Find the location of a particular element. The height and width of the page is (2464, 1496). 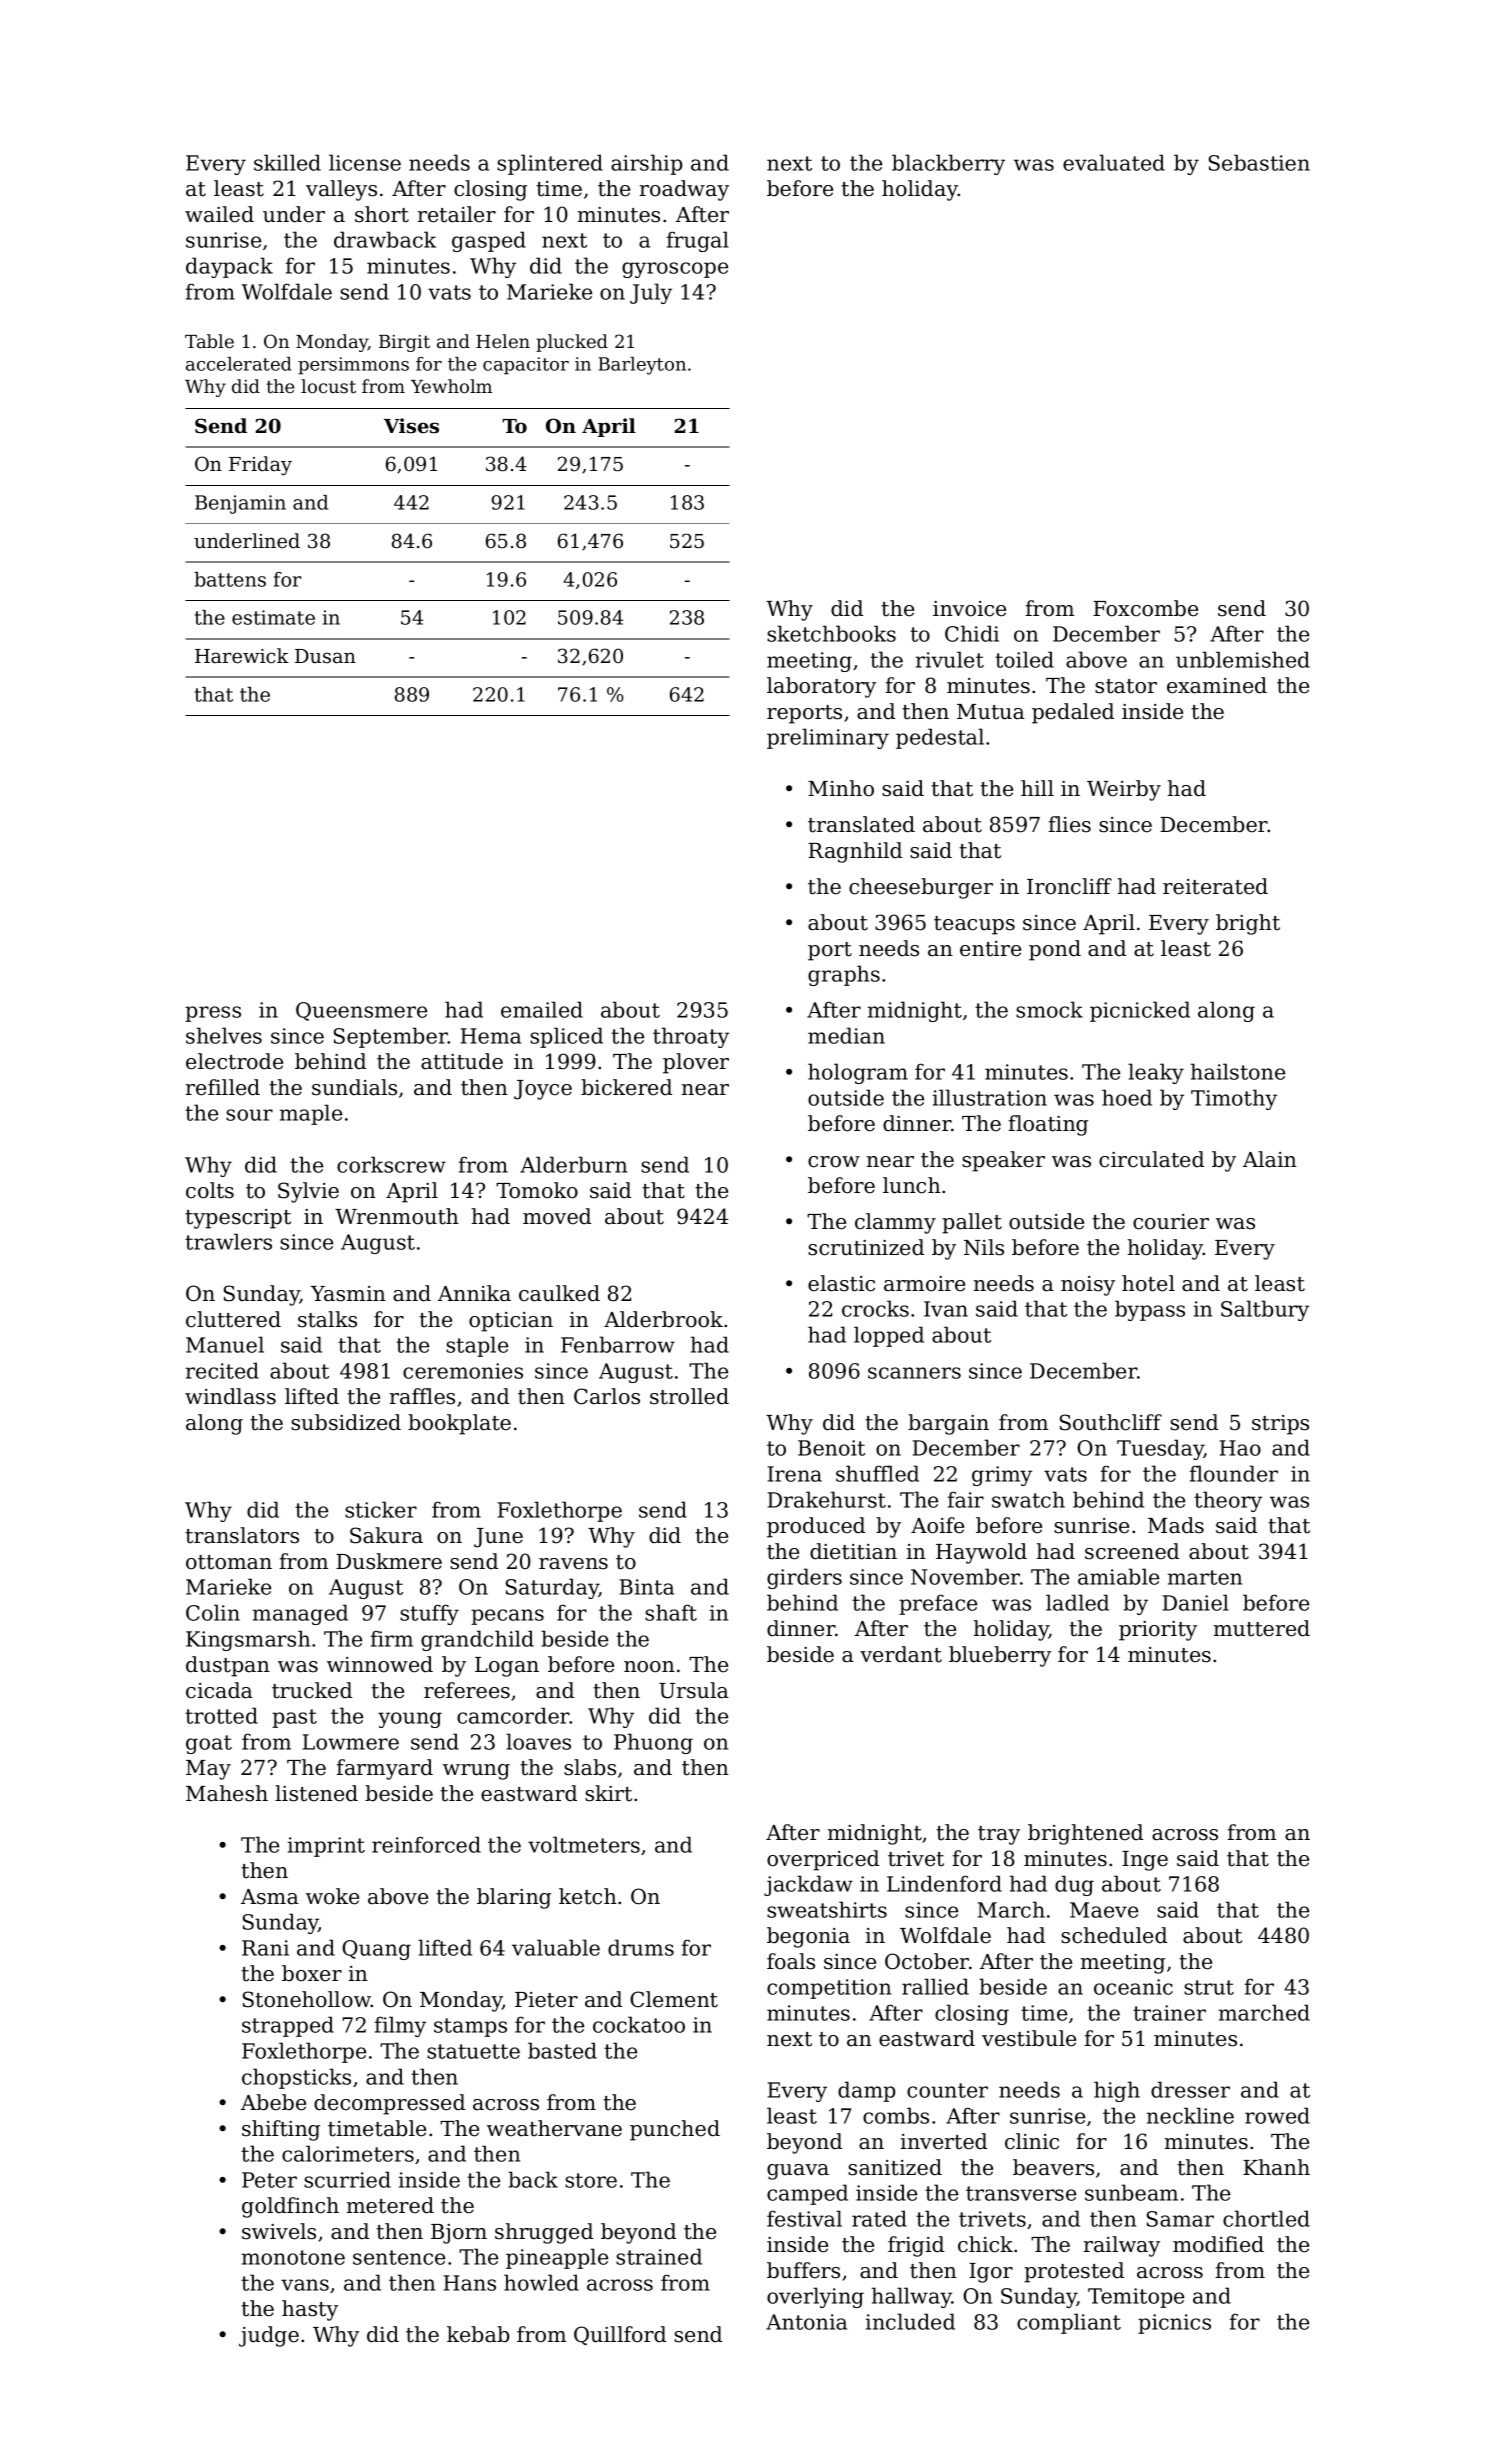

translators is located at coordinates (242, 1535).
